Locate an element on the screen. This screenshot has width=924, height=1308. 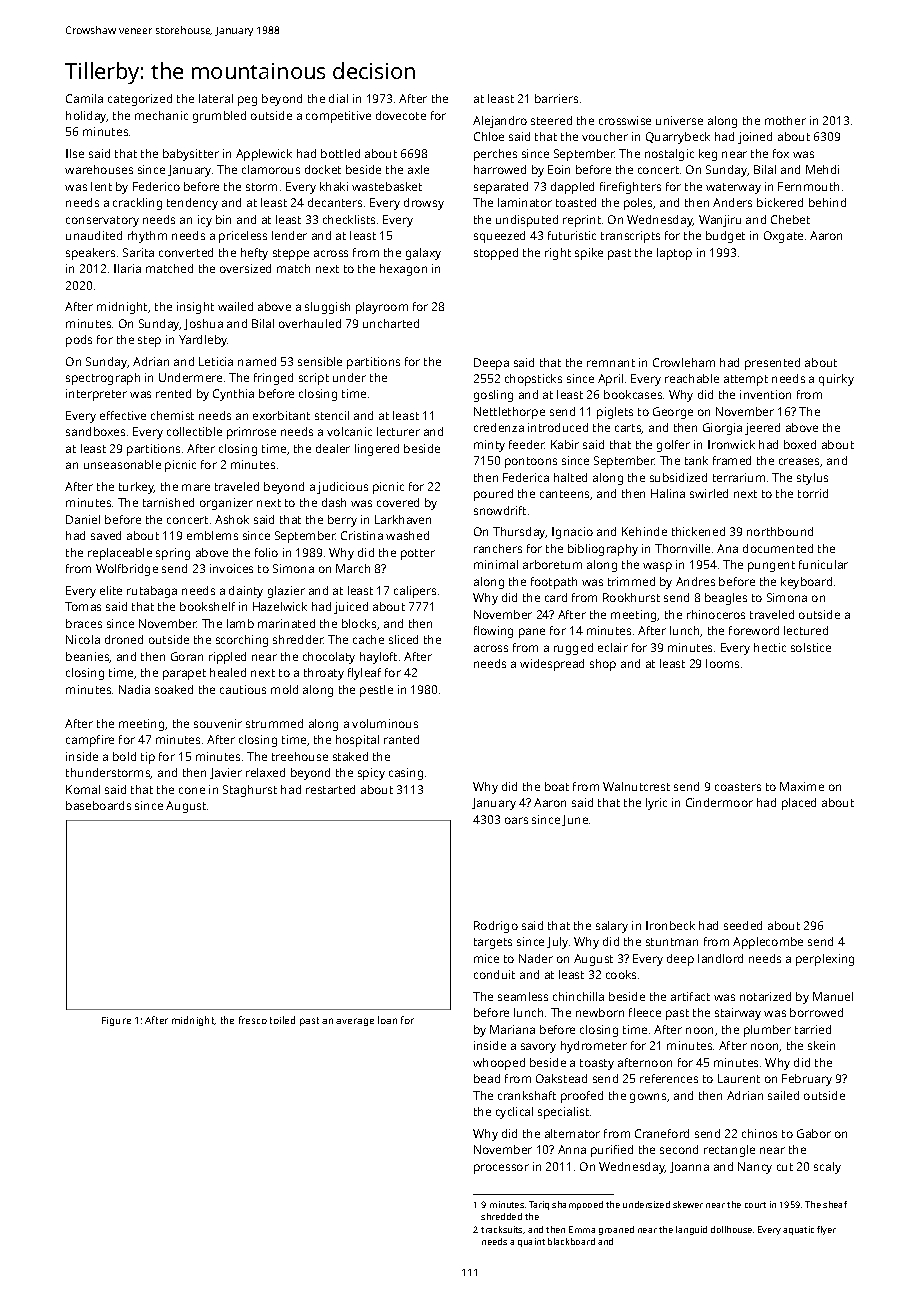
sheaf is located at coordinates (835, 1204).
